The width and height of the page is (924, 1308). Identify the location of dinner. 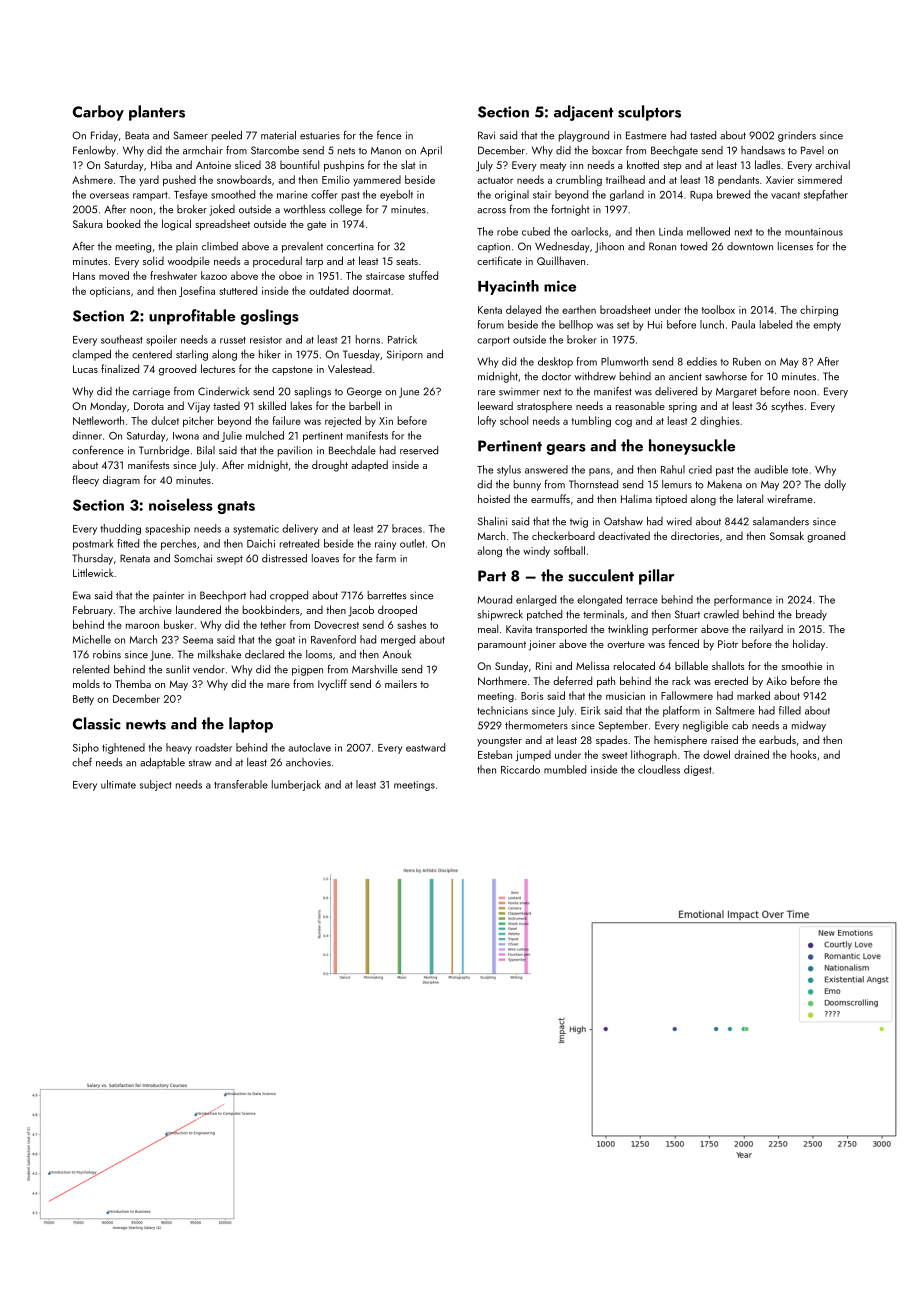
(87, 435).
